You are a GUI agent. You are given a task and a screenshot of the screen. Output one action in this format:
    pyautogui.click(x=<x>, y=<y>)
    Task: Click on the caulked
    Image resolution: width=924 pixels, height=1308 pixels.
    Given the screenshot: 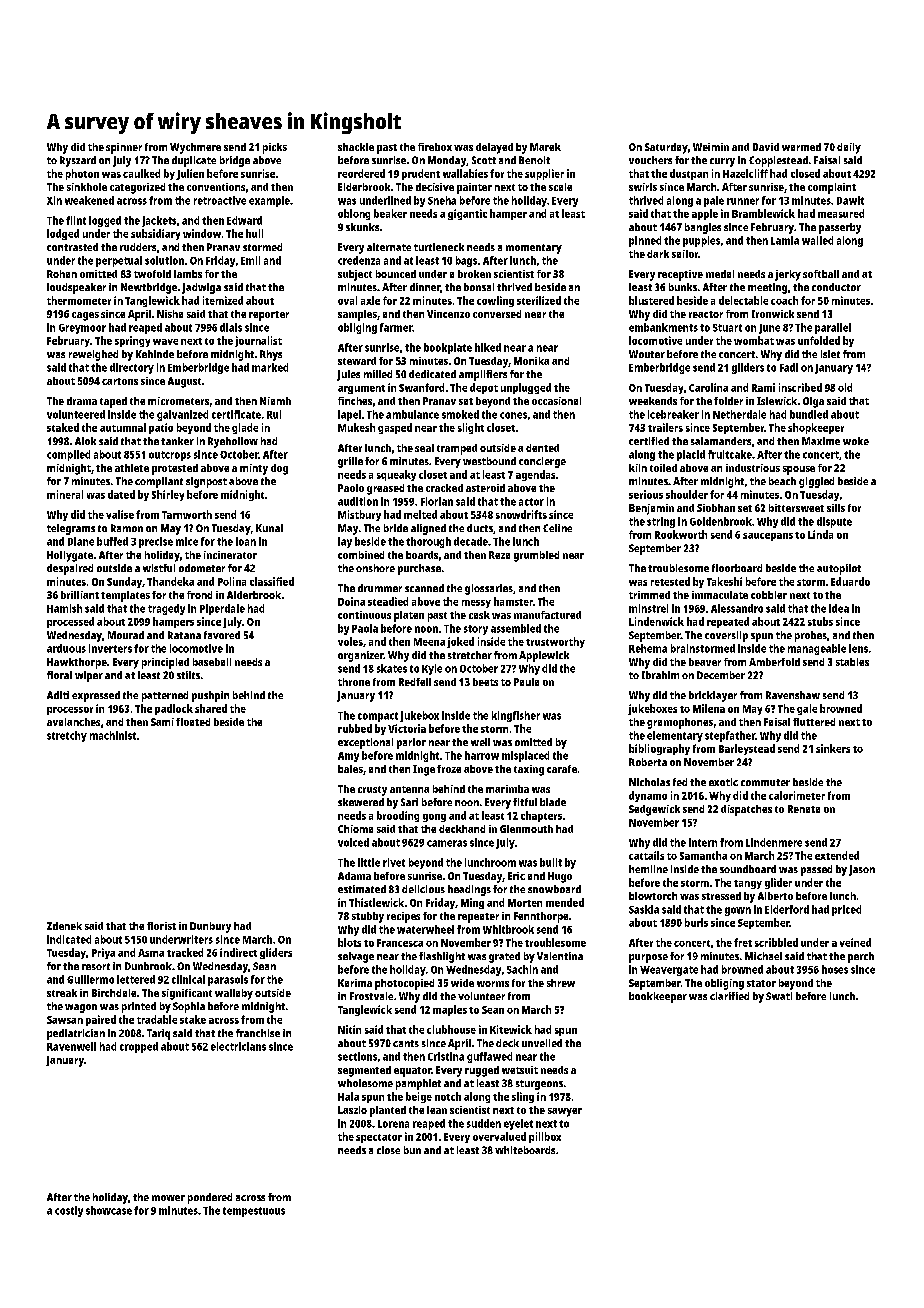 What is the action you would take?
    pyautogui.click(x=141, y=173)
